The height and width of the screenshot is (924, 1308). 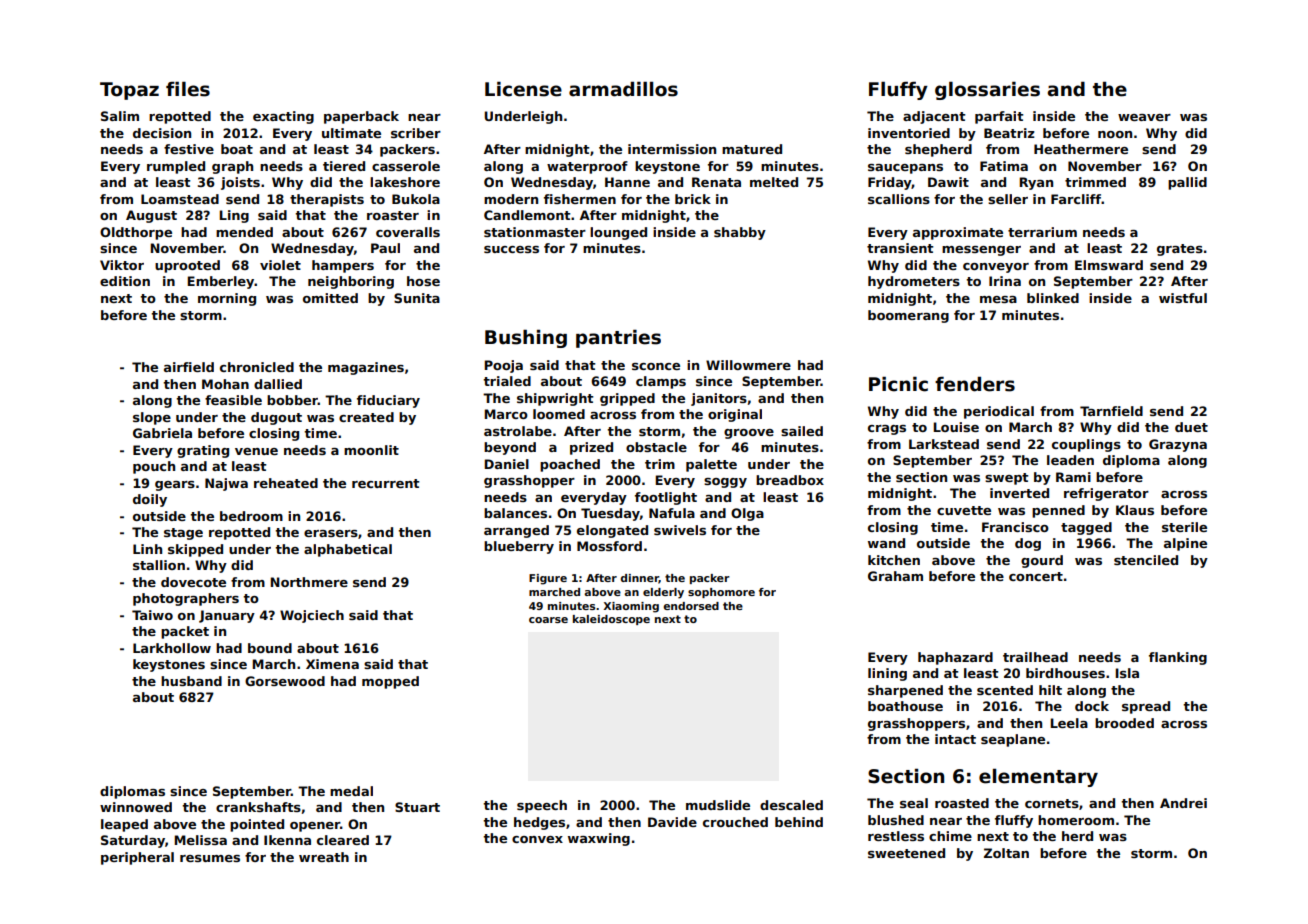 I want to click on sweetened, so click(x=906, y=853).
